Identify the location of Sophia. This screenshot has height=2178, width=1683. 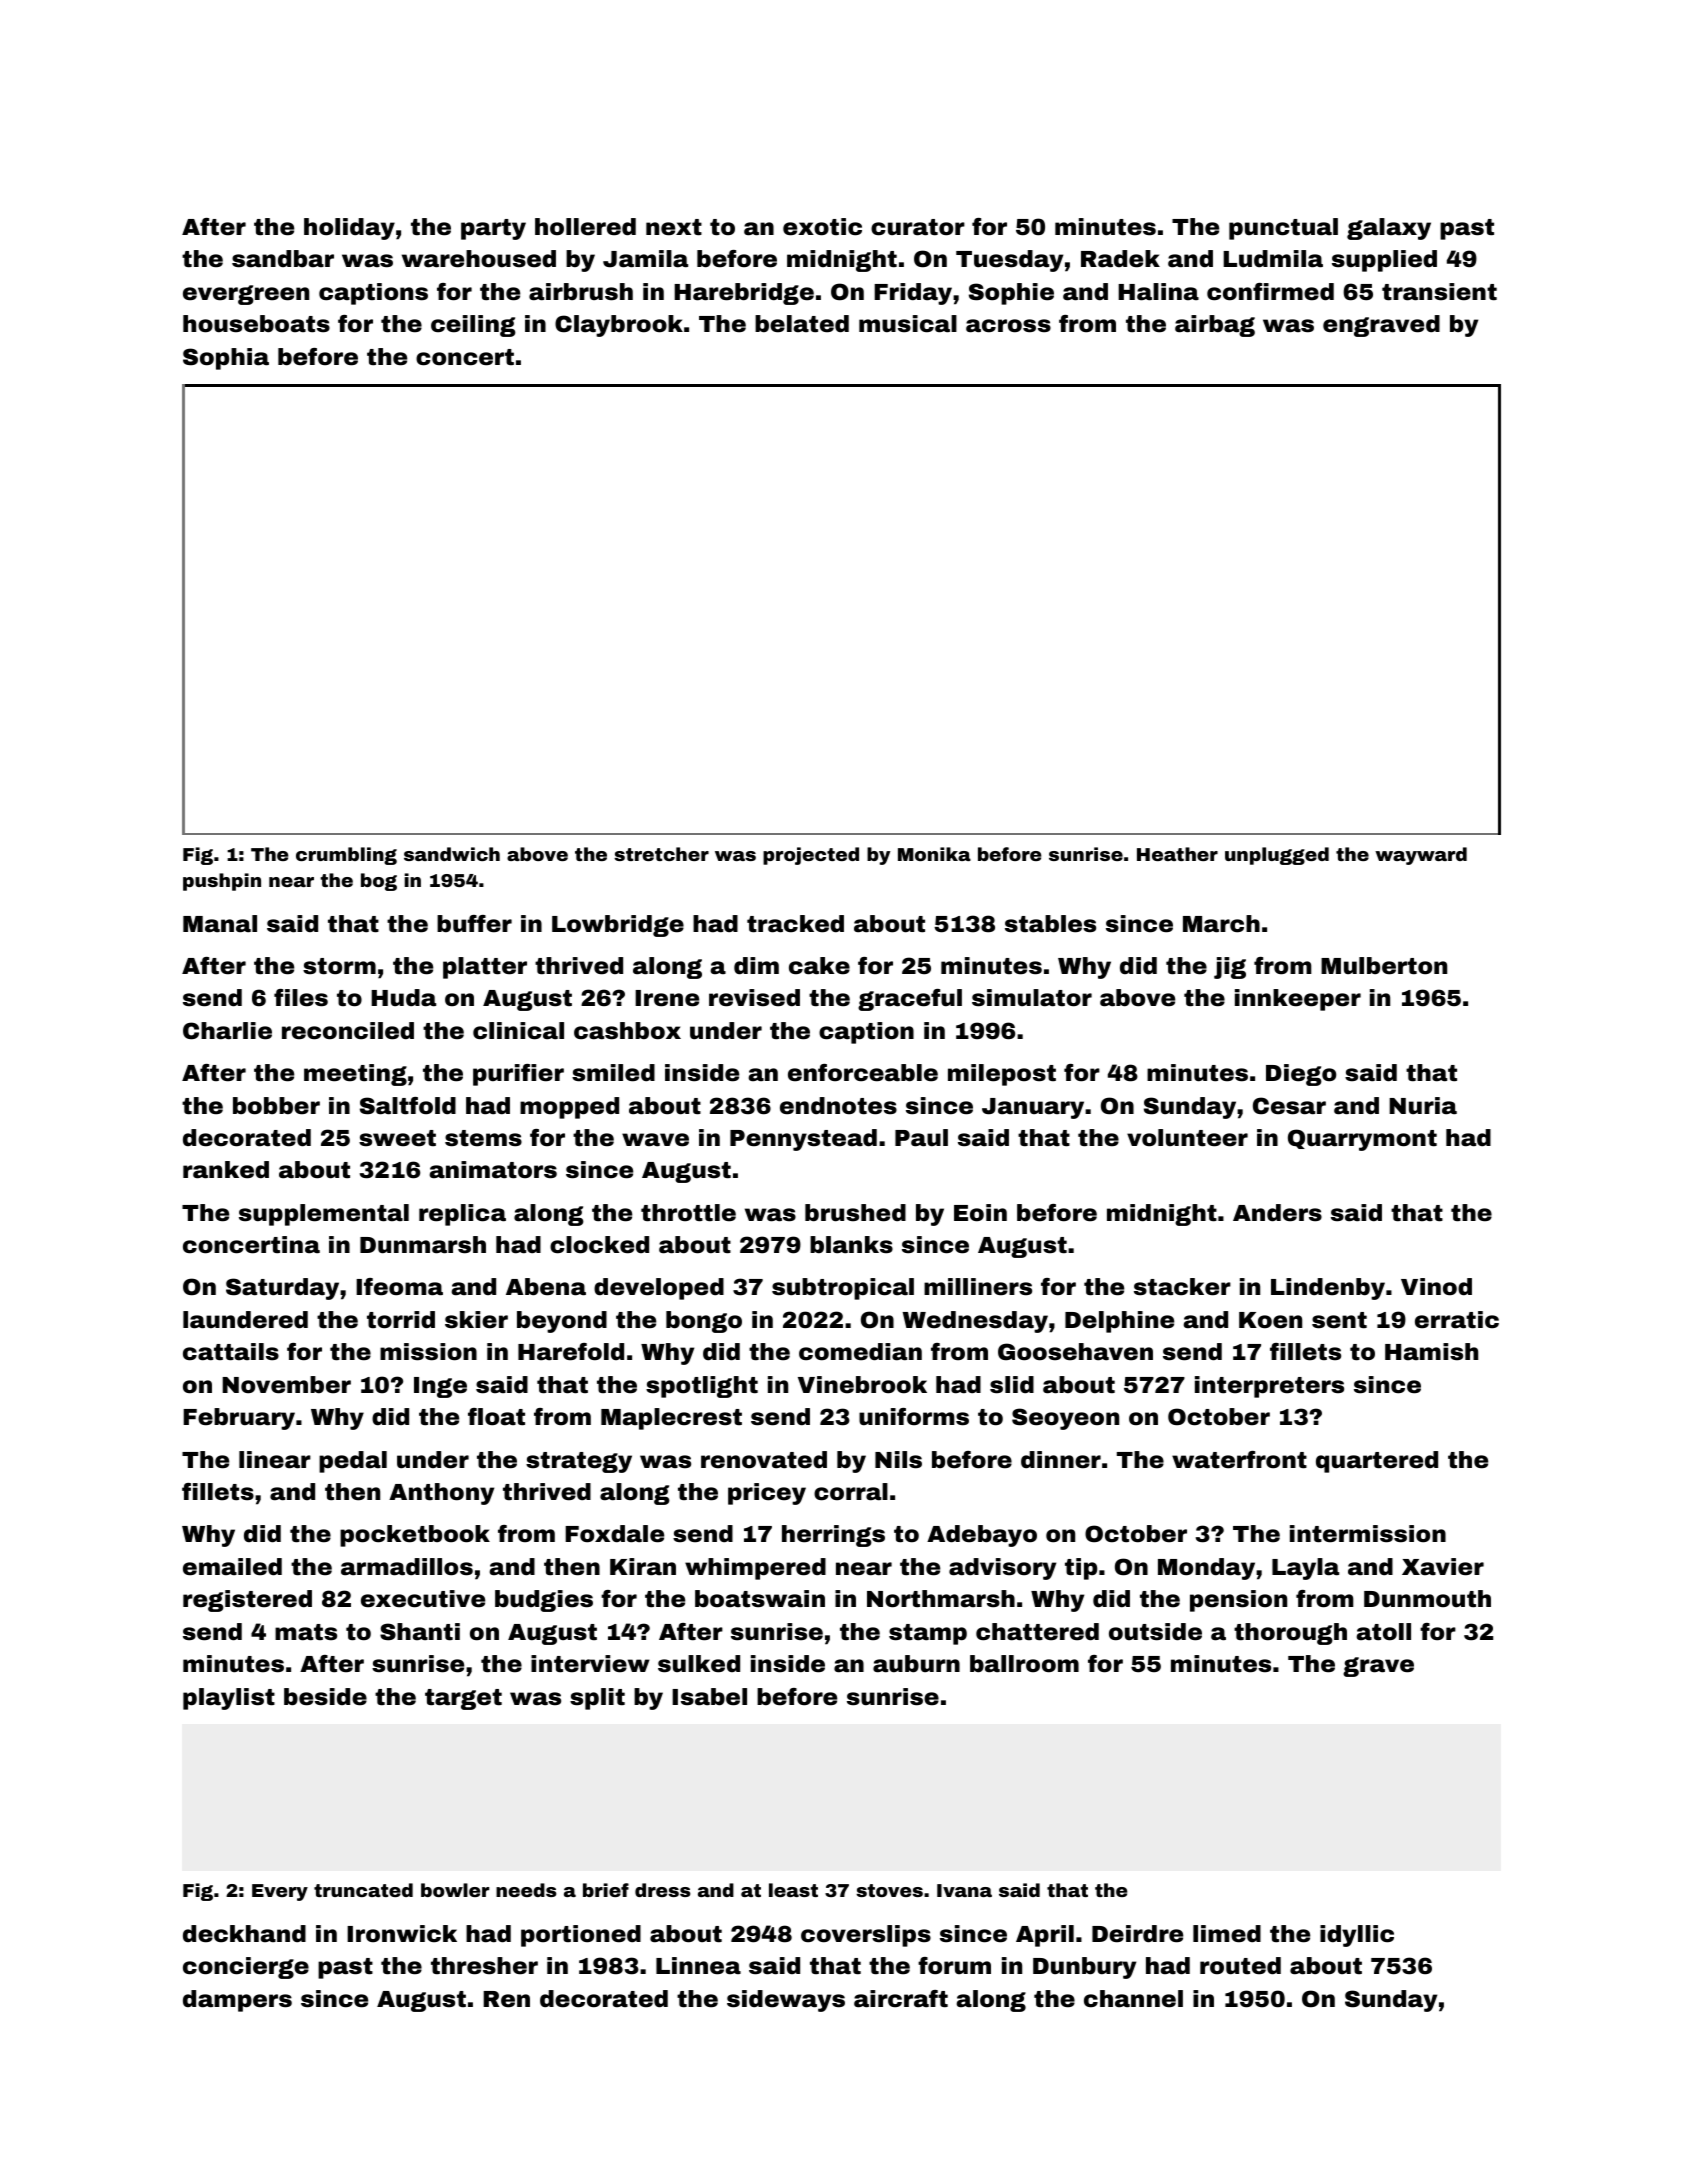
(226, 359).
